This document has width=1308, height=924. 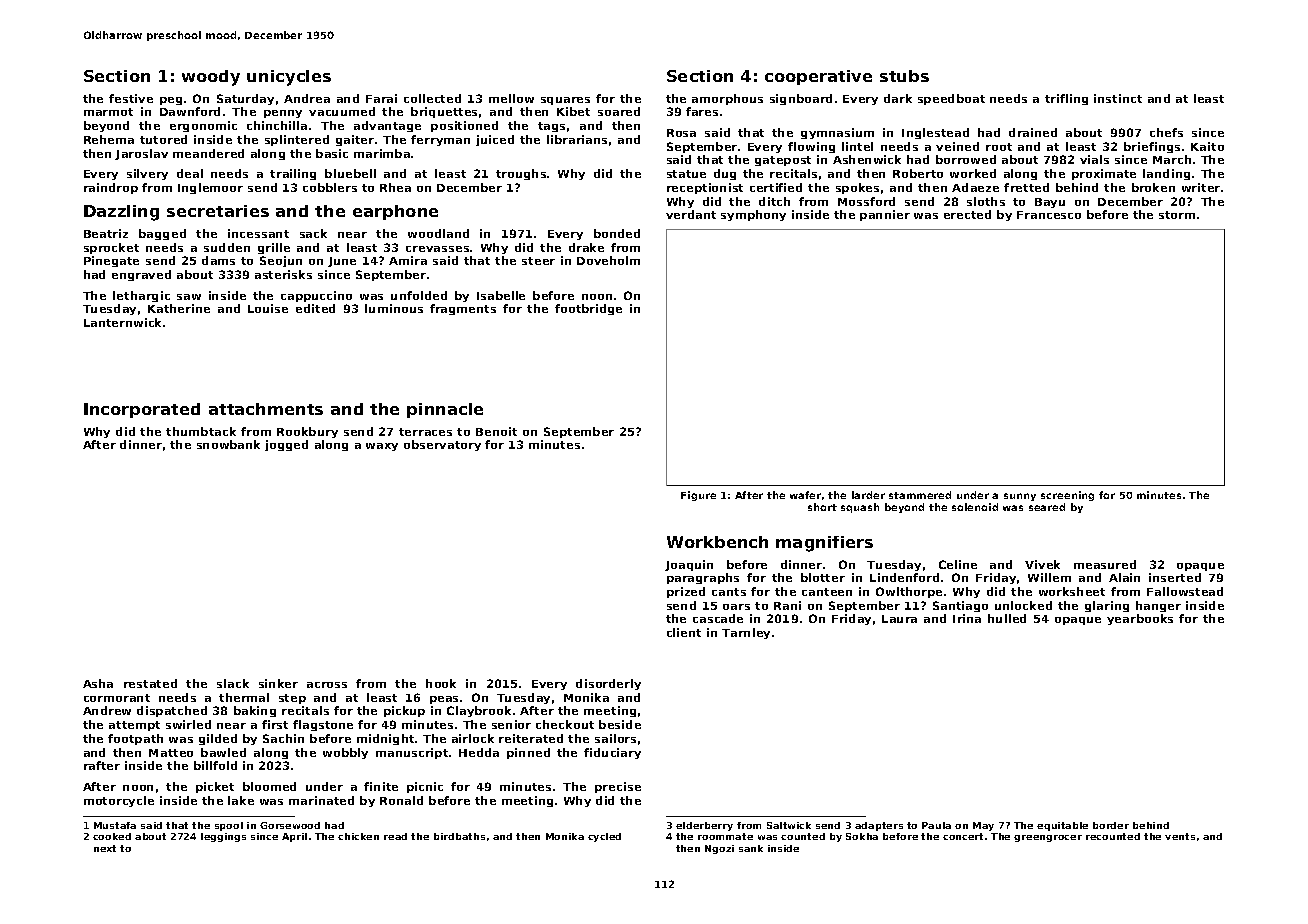 I want to click on Lanternwick, so click(x=122, y=322).
